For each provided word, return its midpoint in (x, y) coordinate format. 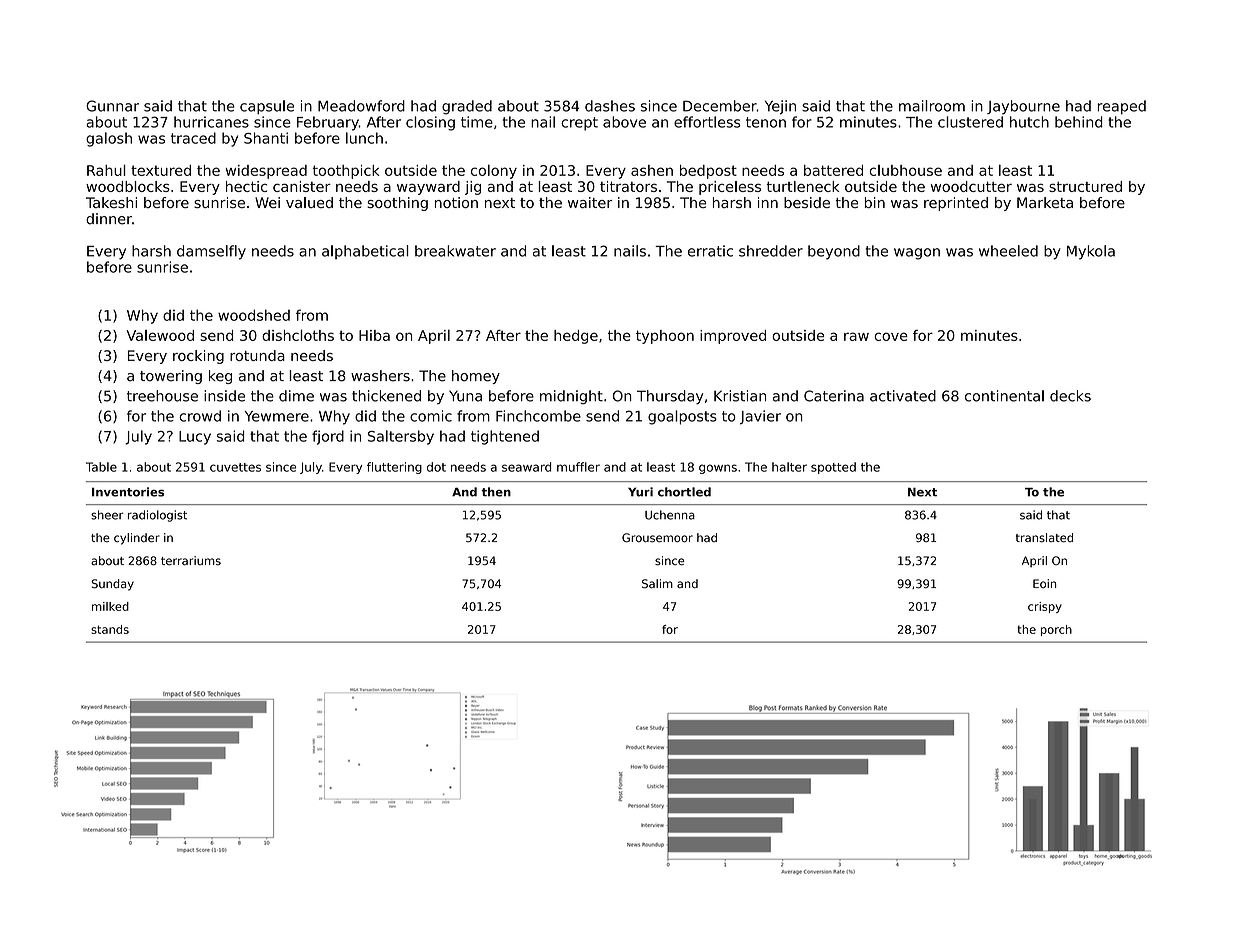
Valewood (160, 335)
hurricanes (211, 122)
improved (733, 337)
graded (467, 107)
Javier (760, 417)
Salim (657, 584)
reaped (1122, 107)
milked (110, 606)
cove (891, 336)
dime (296, 396)
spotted (833, 468)
